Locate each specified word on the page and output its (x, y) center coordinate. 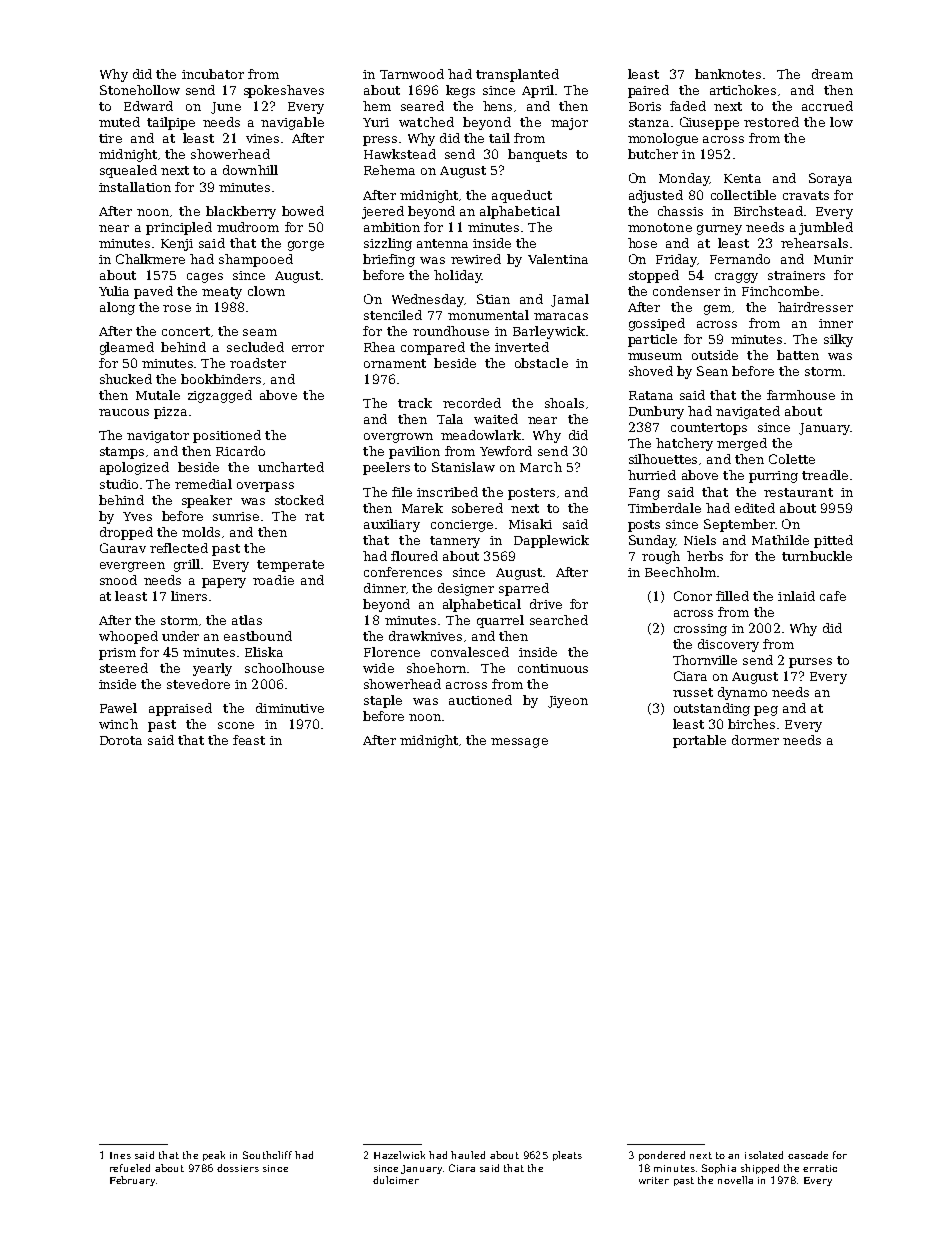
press (380, 141)
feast (249, 740)
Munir (833, 259)
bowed (303, 211)
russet (693, 692)
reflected (179, 548)
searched (559, 620)
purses (810, 663)
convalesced (470, 652)
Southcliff (267, 1155)
